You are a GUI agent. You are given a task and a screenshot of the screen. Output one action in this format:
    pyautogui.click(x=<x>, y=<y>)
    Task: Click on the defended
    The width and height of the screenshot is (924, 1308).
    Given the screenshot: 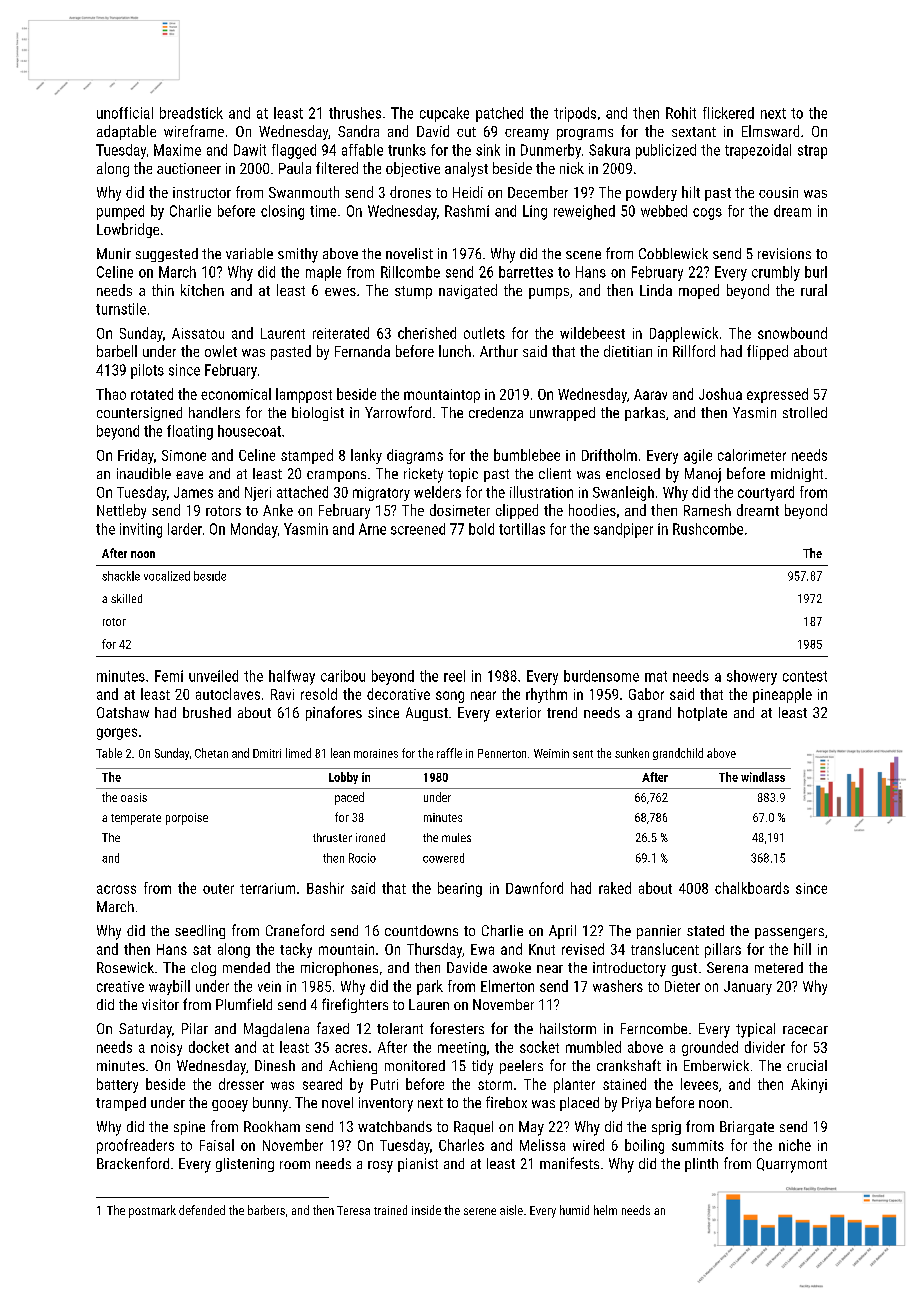 What is the action you would take?
    pyautogui.click(x=202, y=1210)
